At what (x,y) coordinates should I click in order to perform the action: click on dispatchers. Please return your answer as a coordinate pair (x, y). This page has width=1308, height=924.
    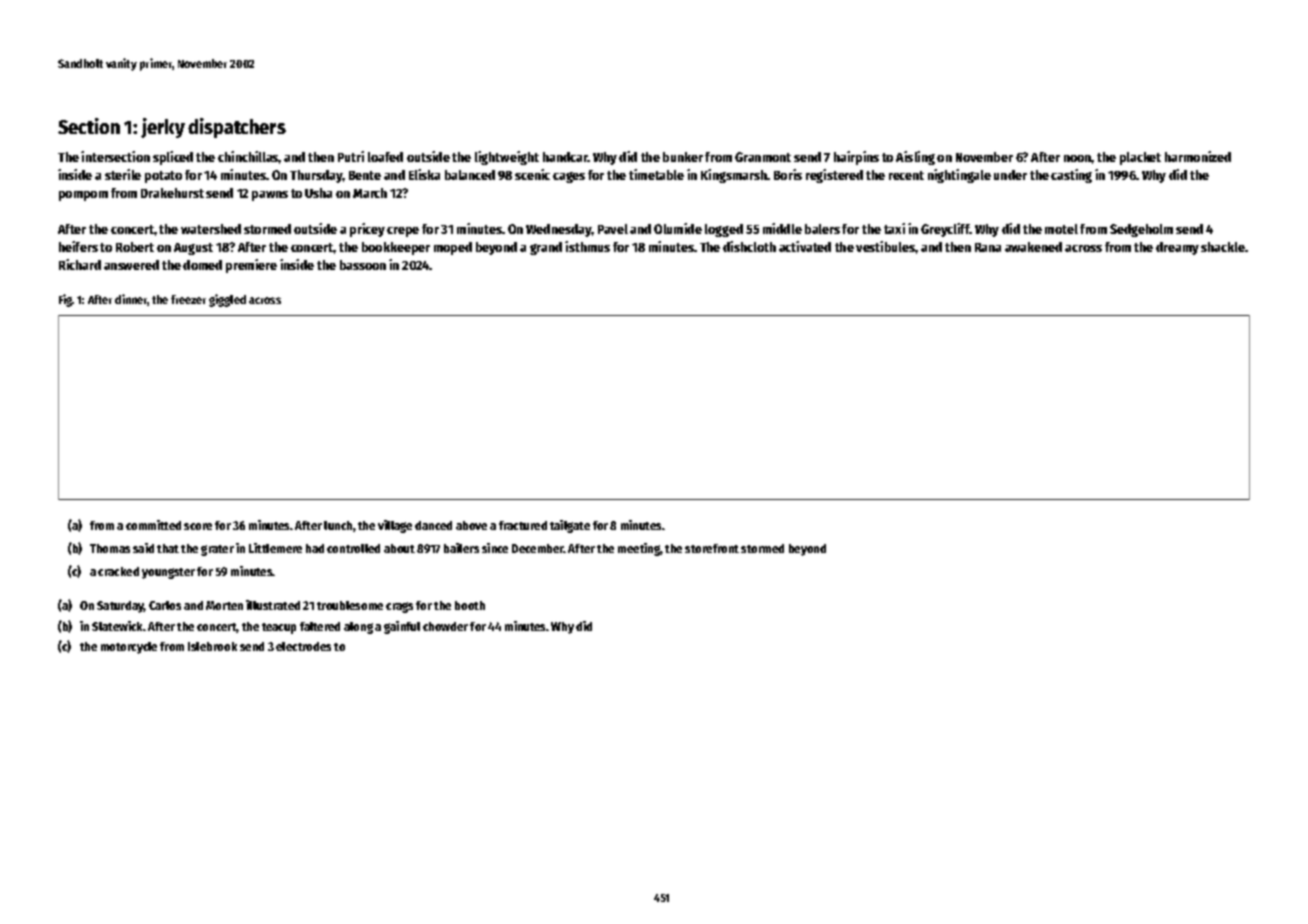
    Looking at the image, I should click on (237, 128).
